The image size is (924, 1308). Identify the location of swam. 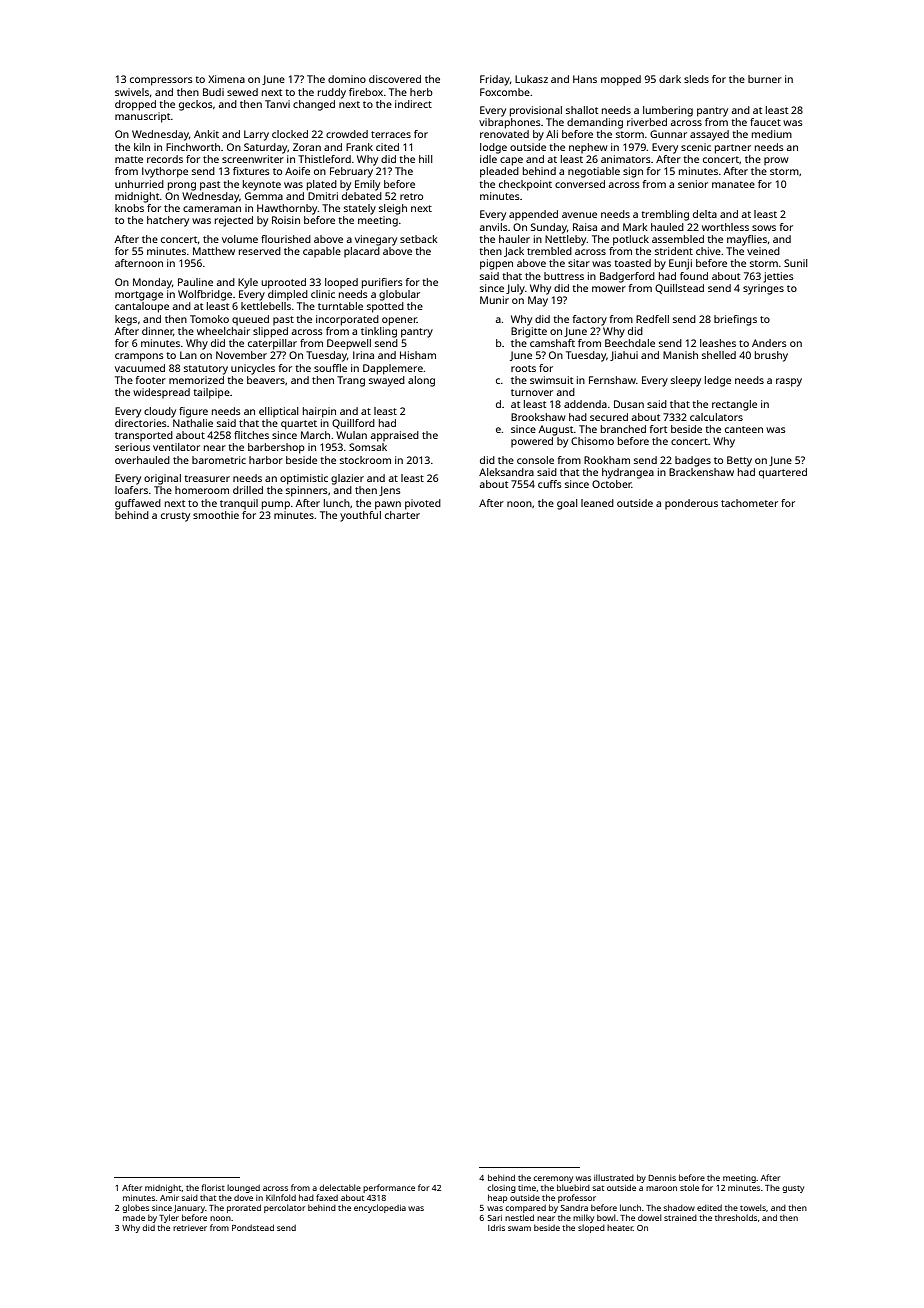
(519, 1228).
